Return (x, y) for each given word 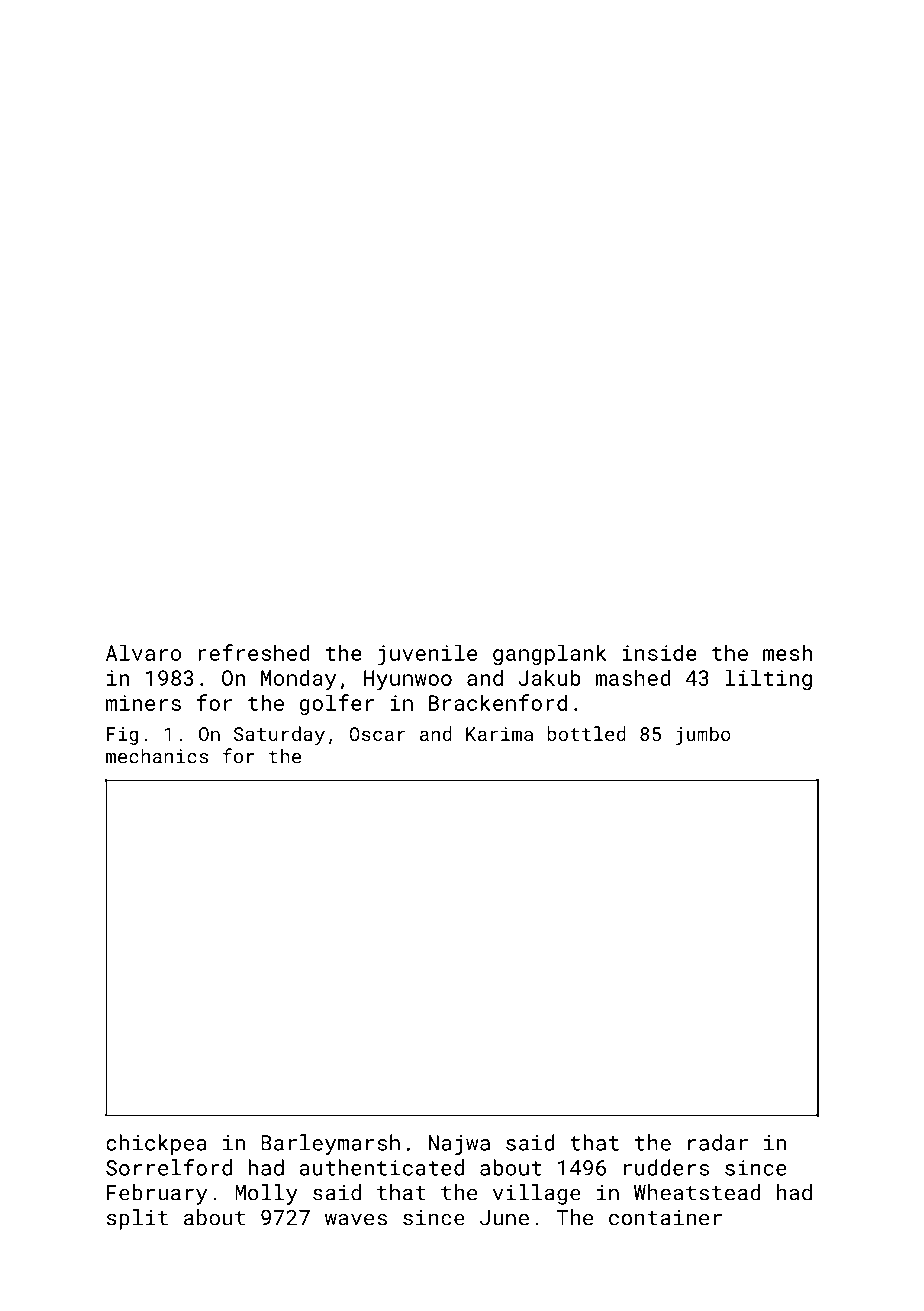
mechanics (157, 756)
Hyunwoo (408, 680)
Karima (499, 734)
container (665, 1218)
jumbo (703, 735)
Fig (122, 736)
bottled (586, 733)
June (504, 1218)
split (137, 1219)
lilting (768, 679)
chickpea (156, 1144)
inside (659, 652)
